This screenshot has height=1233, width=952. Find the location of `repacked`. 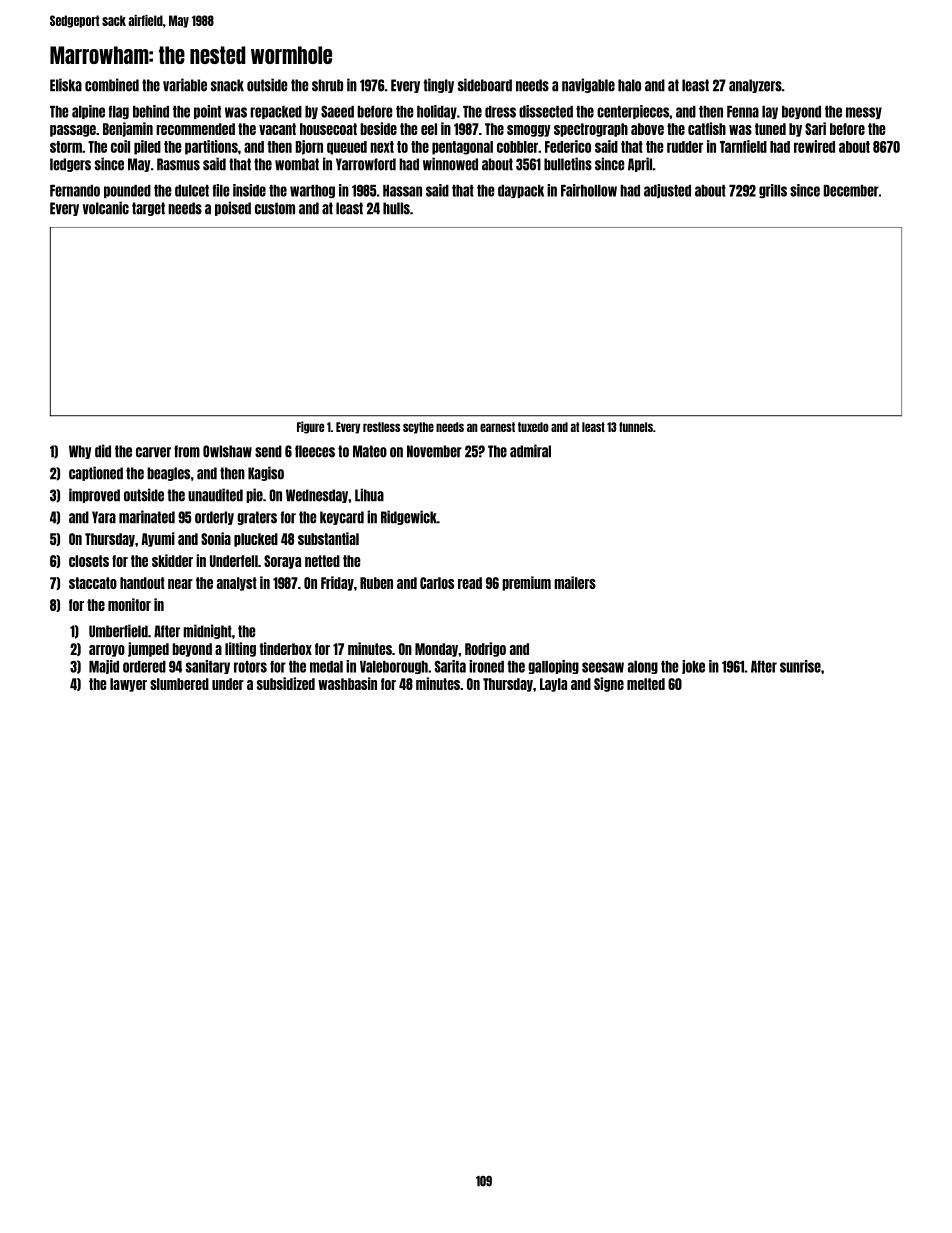

repacked is located at coordinates (276, 112).
